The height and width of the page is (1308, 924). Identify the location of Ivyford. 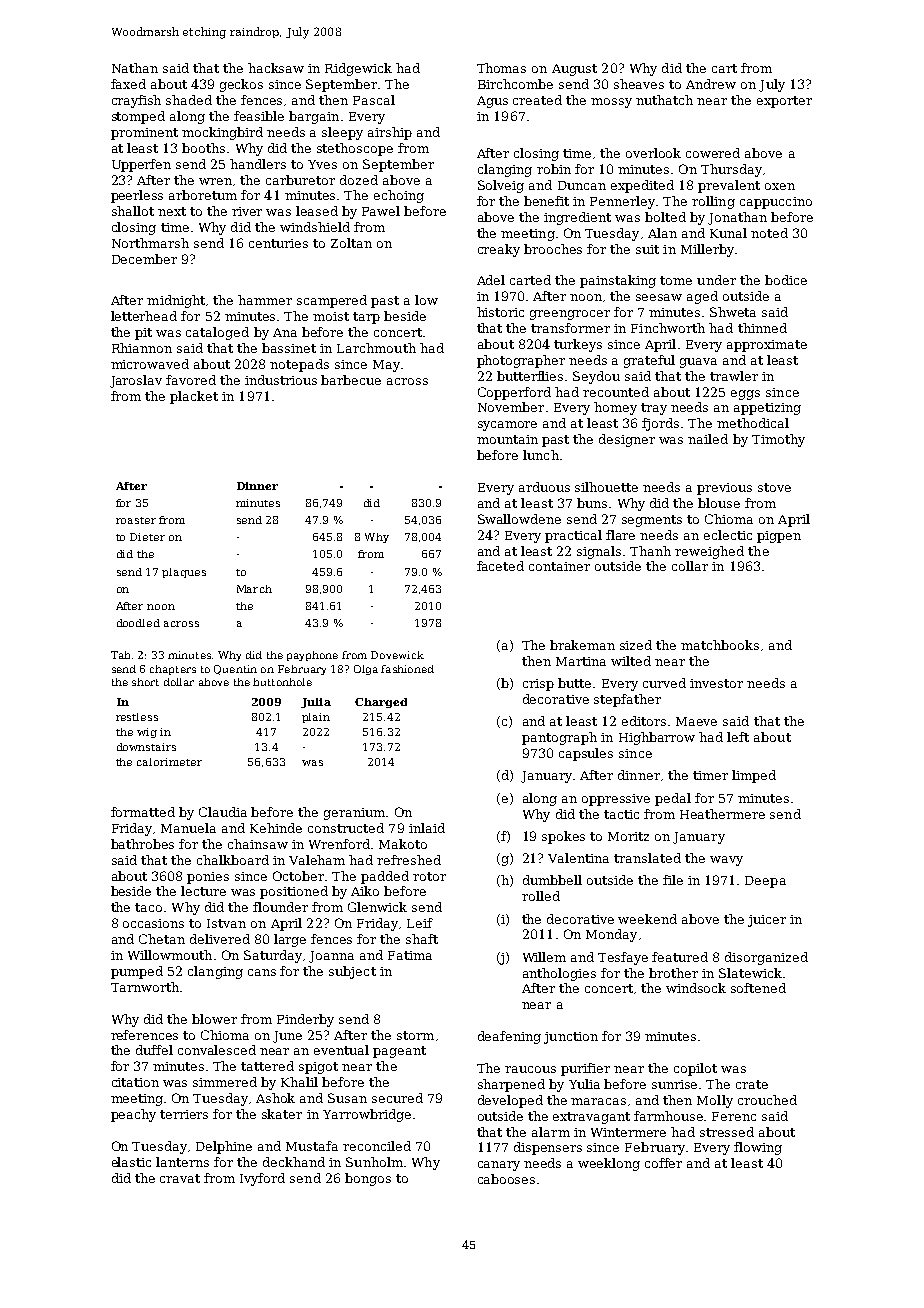
(262, 1179).
